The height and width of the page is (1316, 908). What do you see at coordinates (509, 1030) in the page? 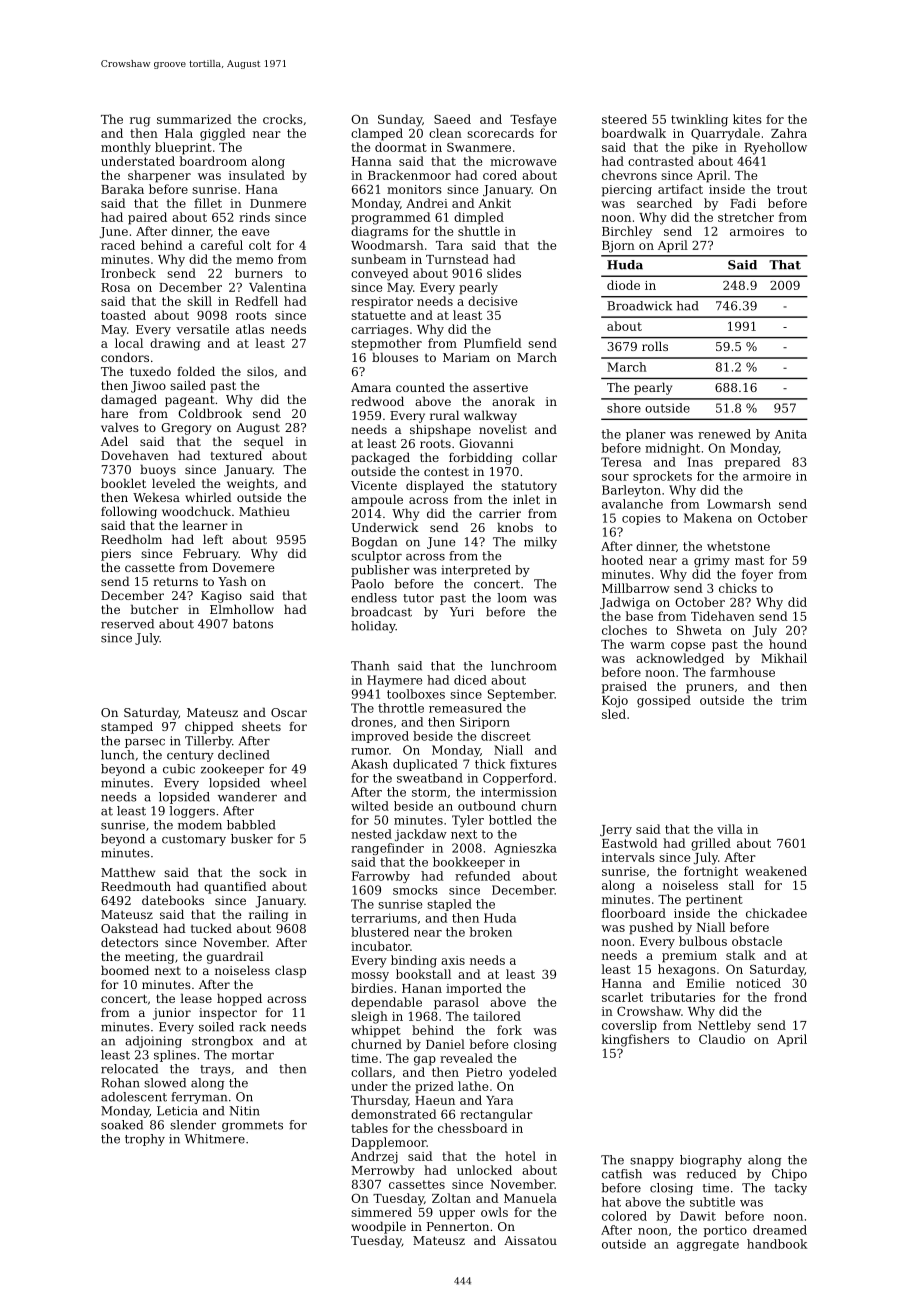
I see `fork` at bounding box center [509, 1030].
